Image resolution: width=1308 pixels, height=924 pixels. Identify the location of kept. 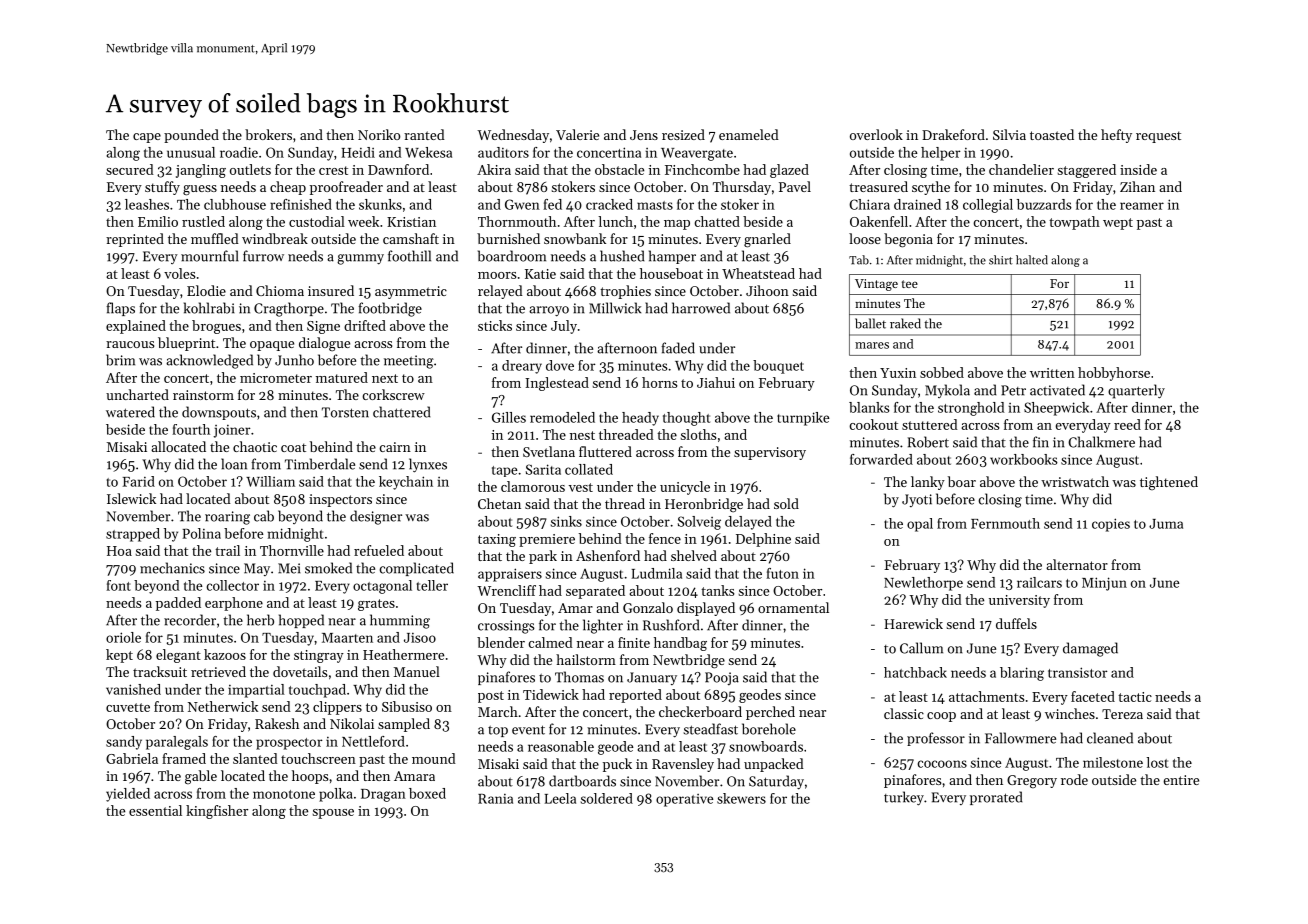
(119, 656).
